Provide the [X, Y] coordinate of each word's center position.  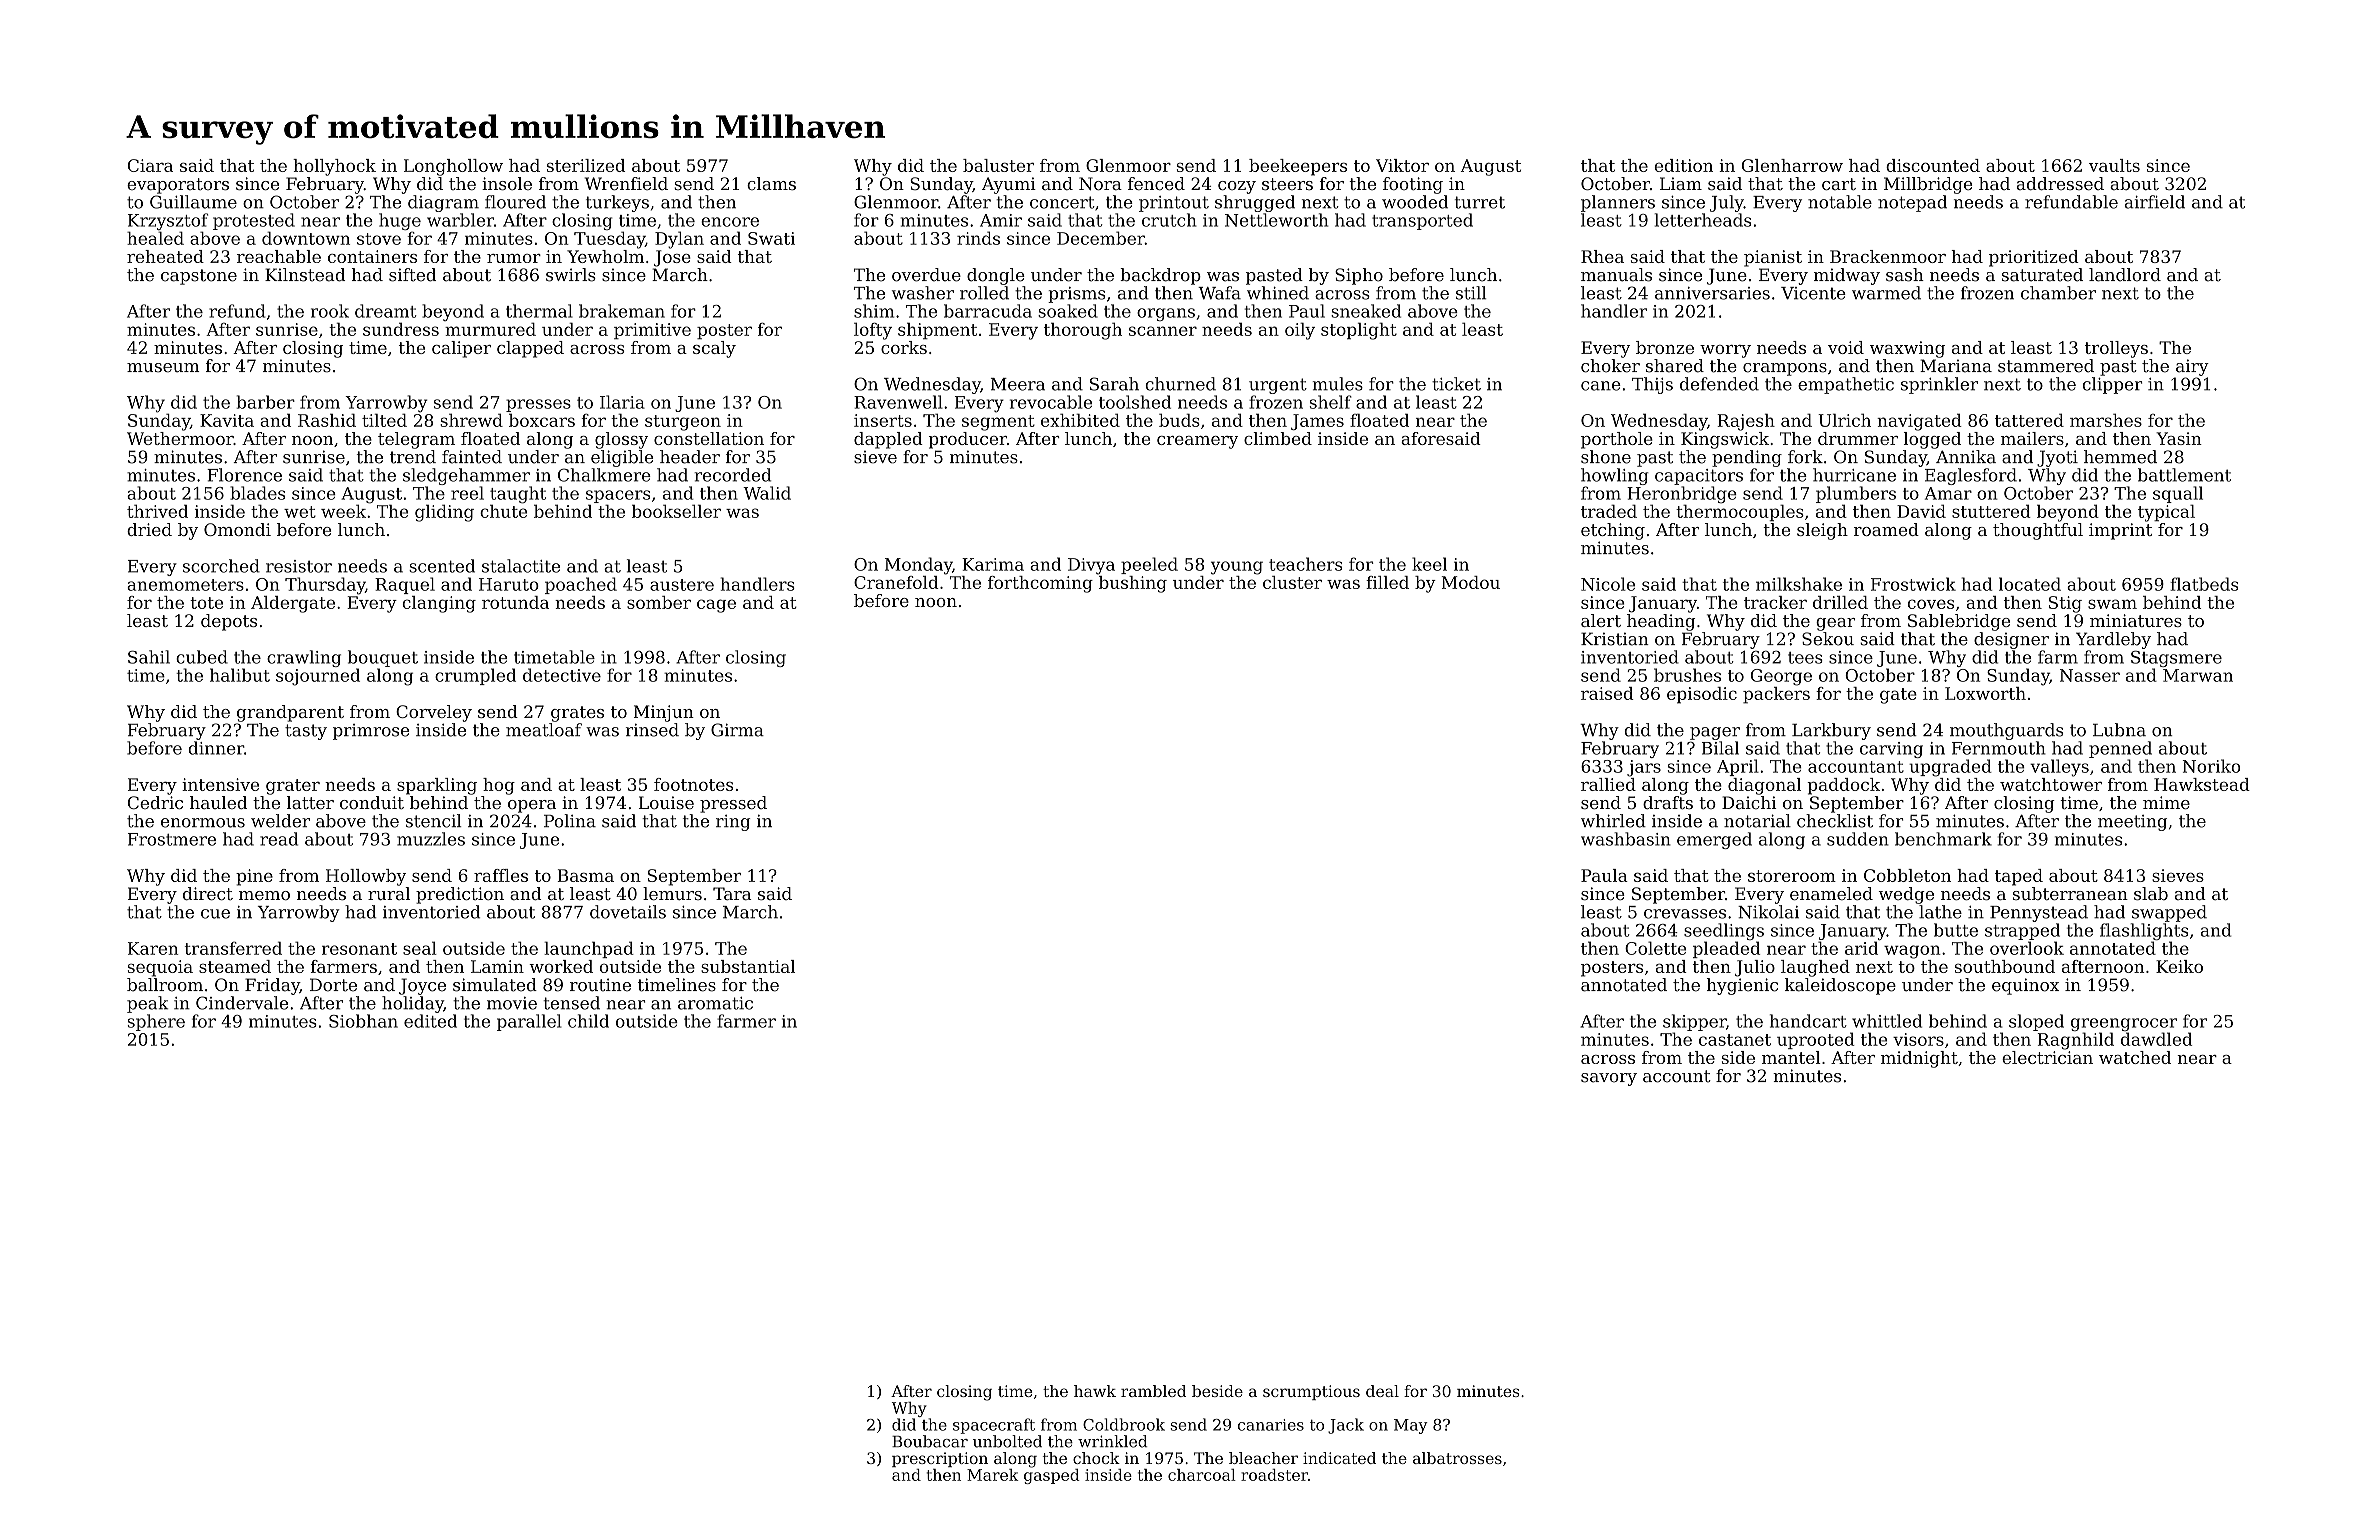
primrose [371, 732]
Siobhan [363, 1021]
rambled [1153, 1391]
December [1101, 238]
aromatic [715, 1003]
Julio [1755, 968]
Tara [732, 893]
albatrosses [1457, 1458]
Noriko [2211, 766]
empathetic [1846, 385]
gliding [444, 513]
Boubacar [930, 1441]
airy [2192, 367]
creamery [1197, 442]
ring [733, 823]
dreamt [385, 311]
